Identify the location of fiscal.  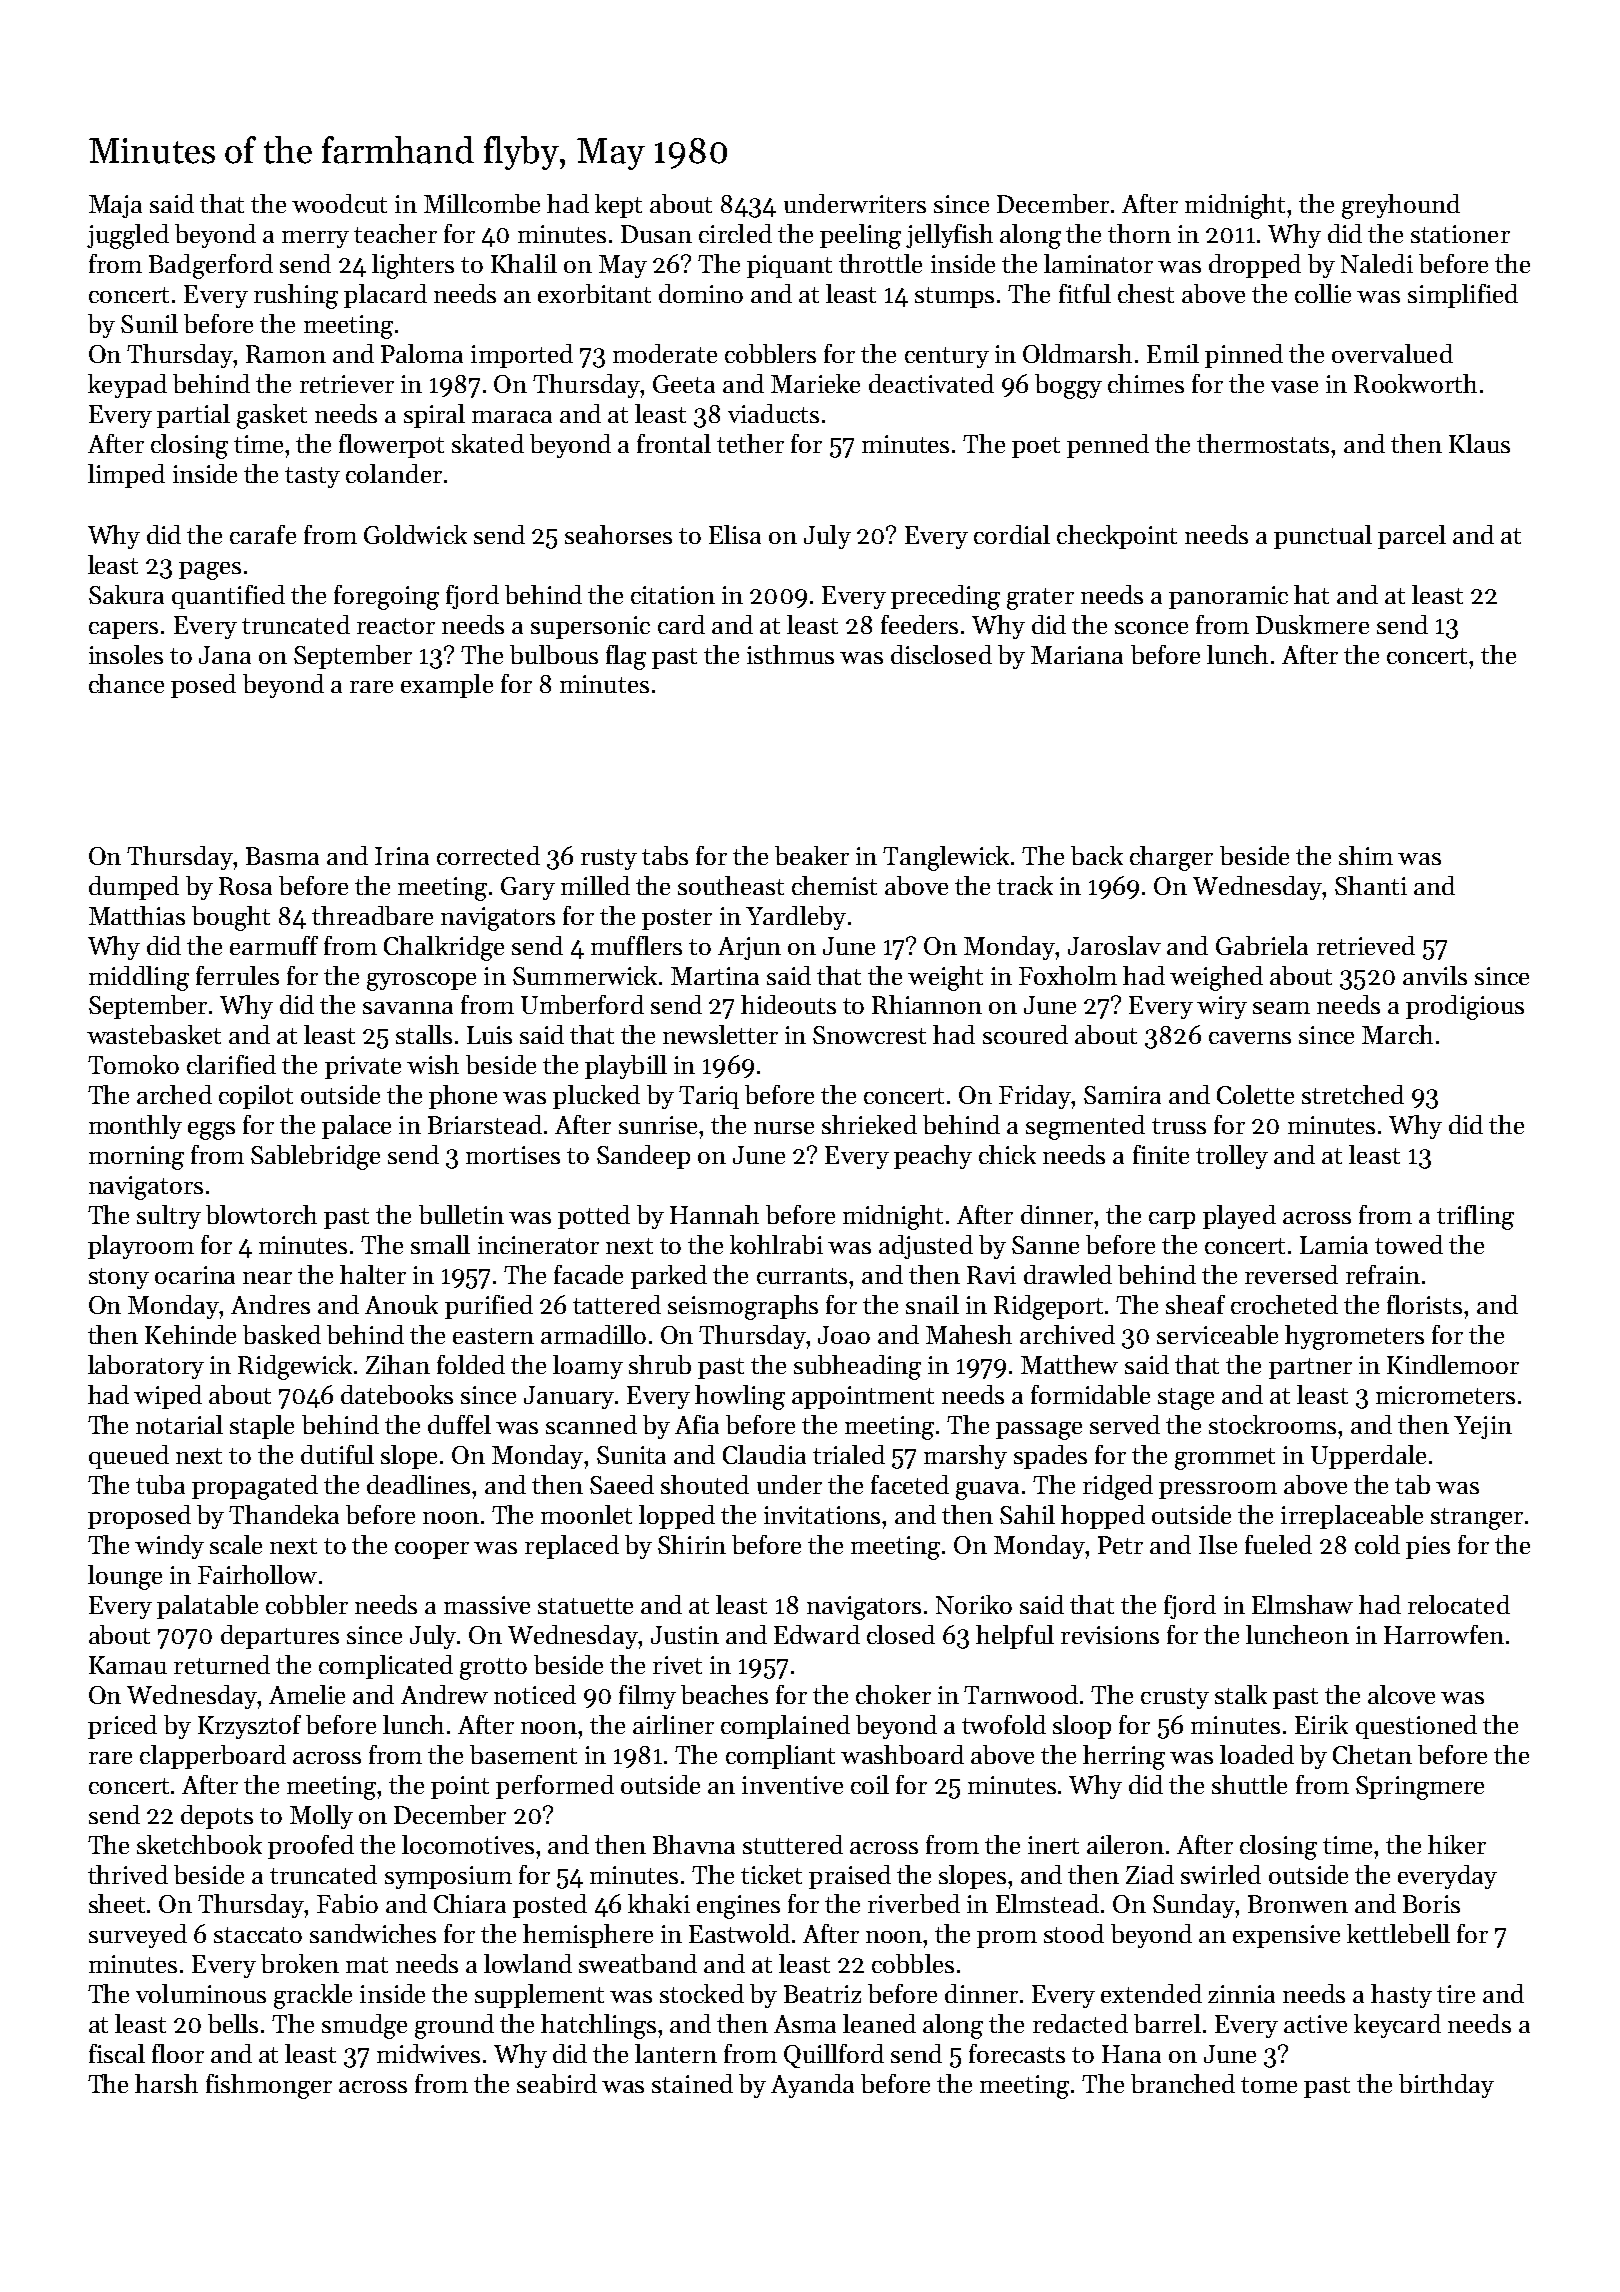
(117, 2053).
